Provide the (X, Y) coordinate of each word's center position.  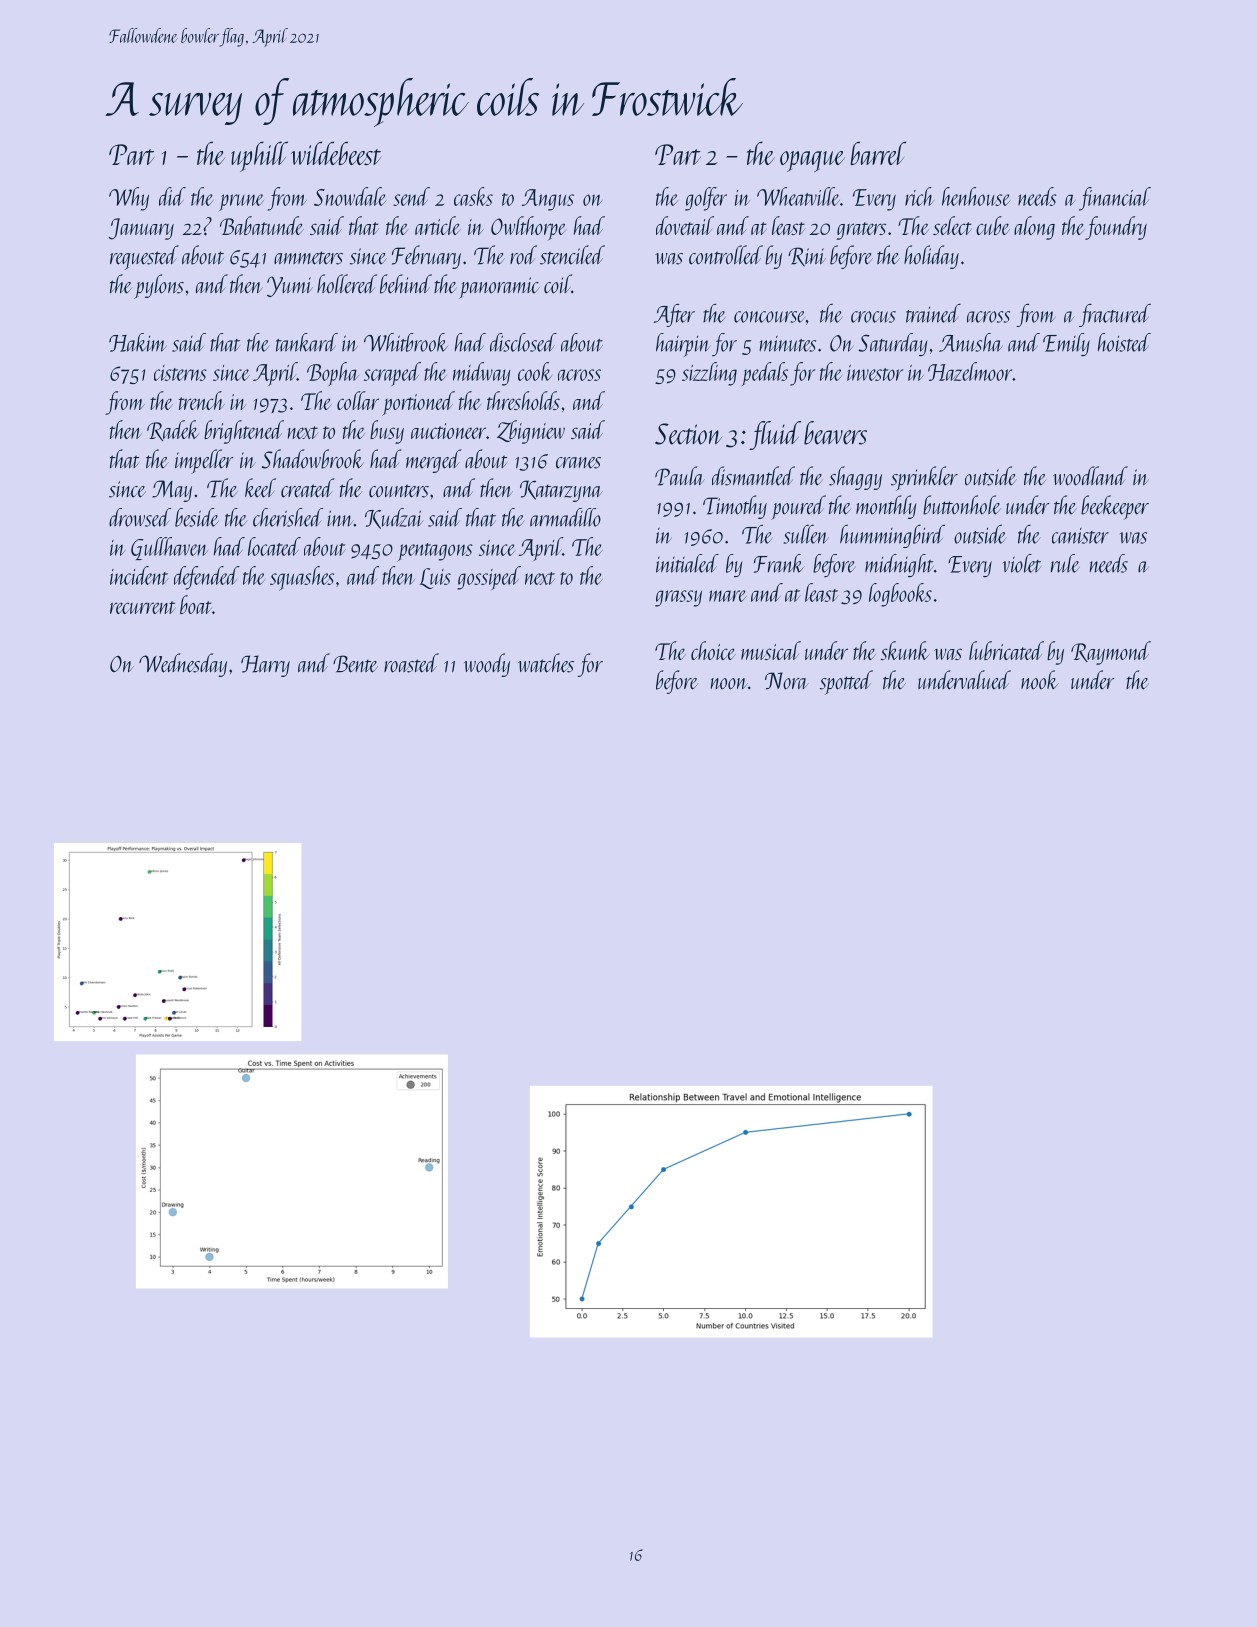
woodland (1090, 476)
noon (729, 684)
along (1034, 228)
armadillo (565, 517)
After (674, 315)
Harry (265, 666)
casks (473, 196)
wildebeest (336, 153)
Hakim (138, 342)
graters (861, 231)
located (274, 546)
